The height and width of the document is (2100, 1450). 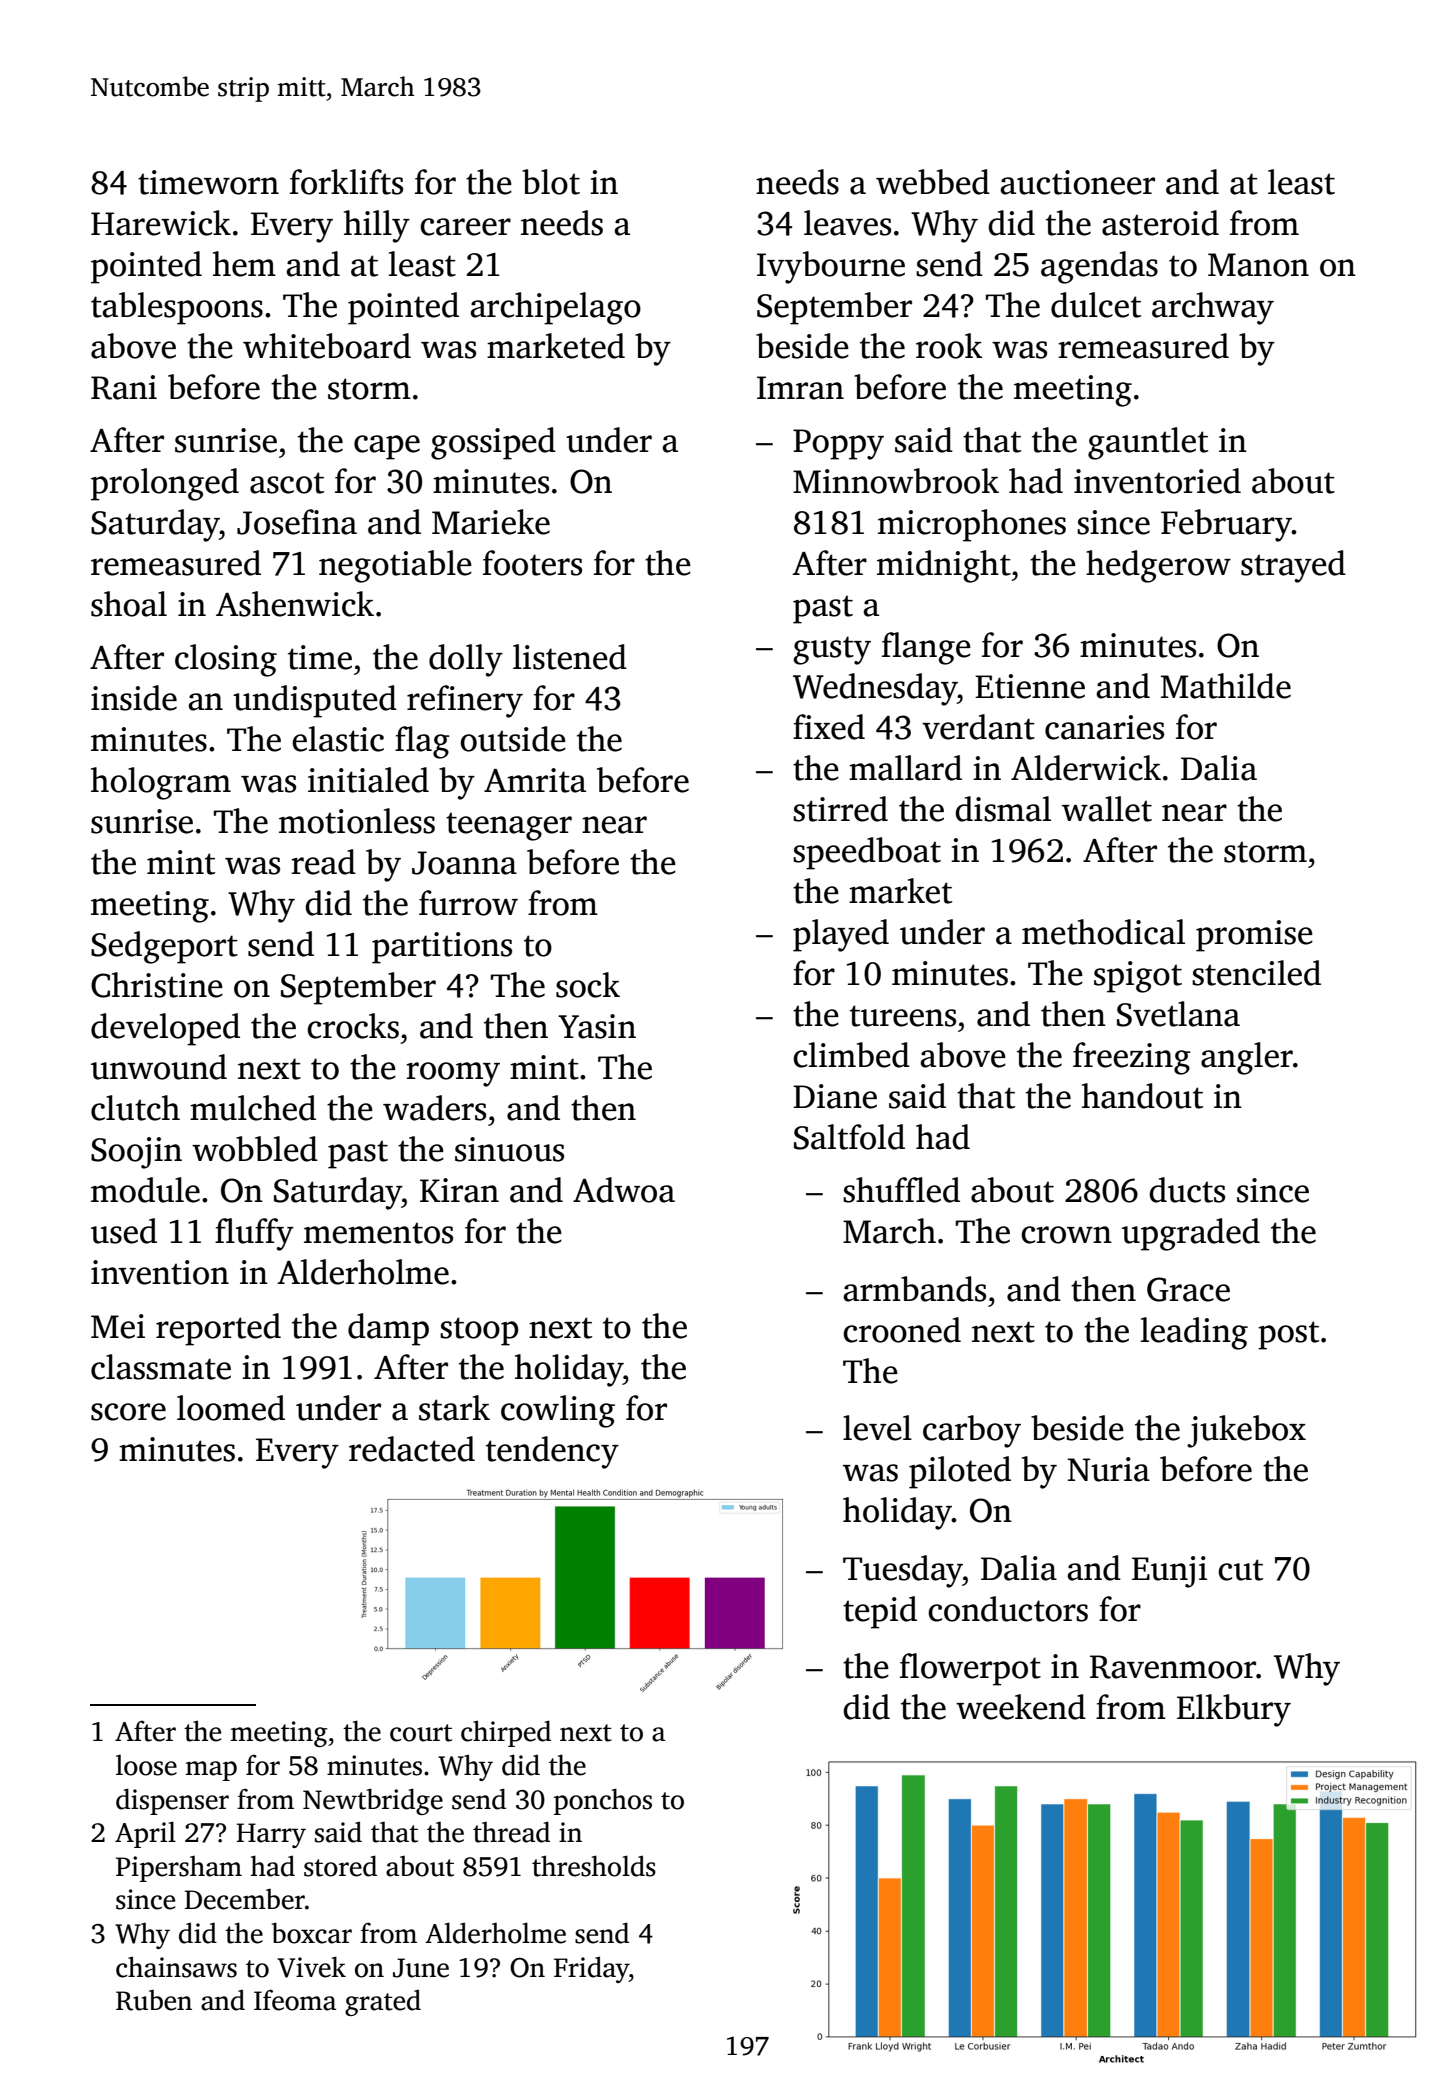 What do you see at coordinates (877, 1428) in the document?
I see `level` at bounding box center [877, 1428].
